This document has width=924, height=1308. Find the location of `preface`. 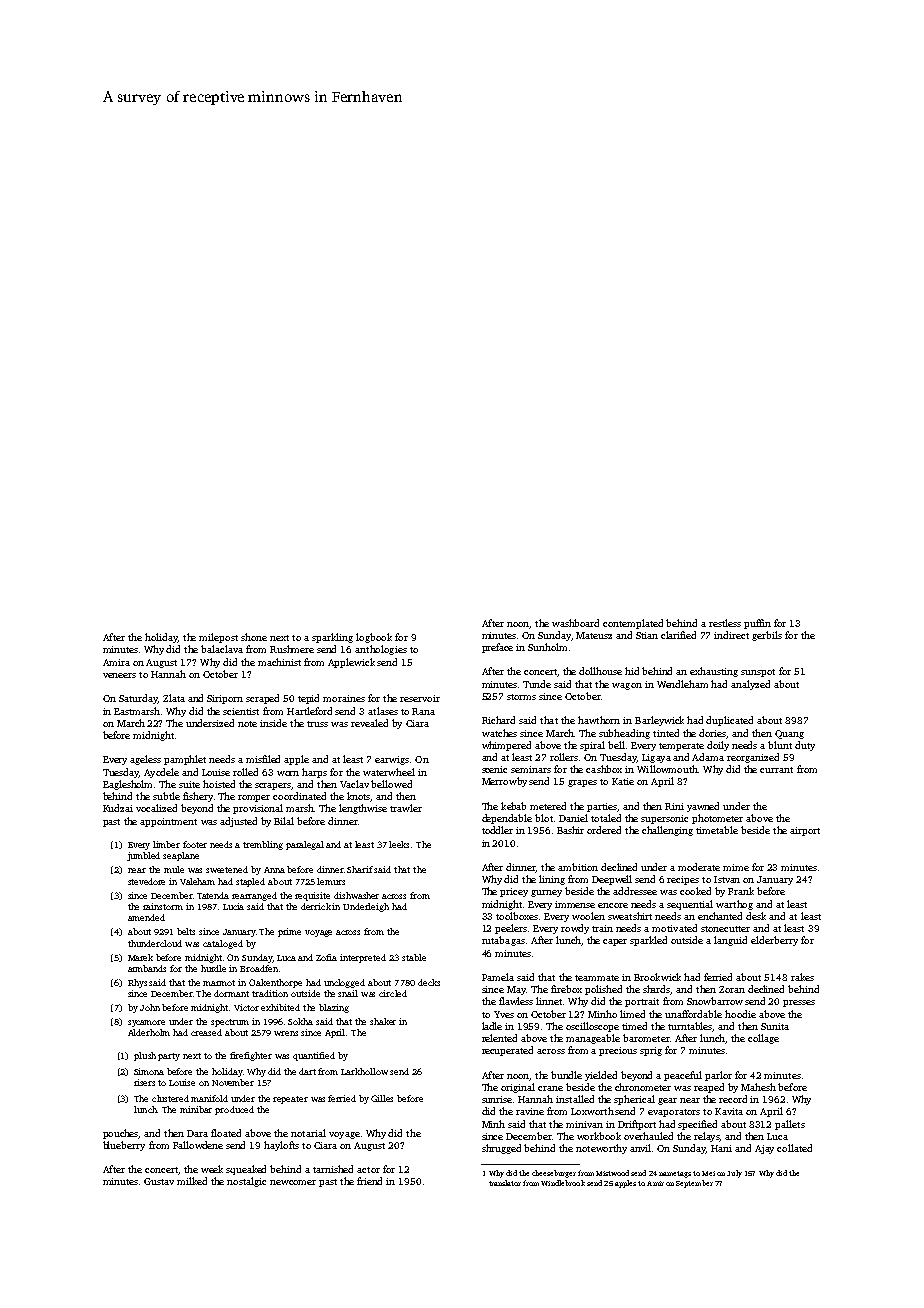

preface is located at coordinates (497, 648).
